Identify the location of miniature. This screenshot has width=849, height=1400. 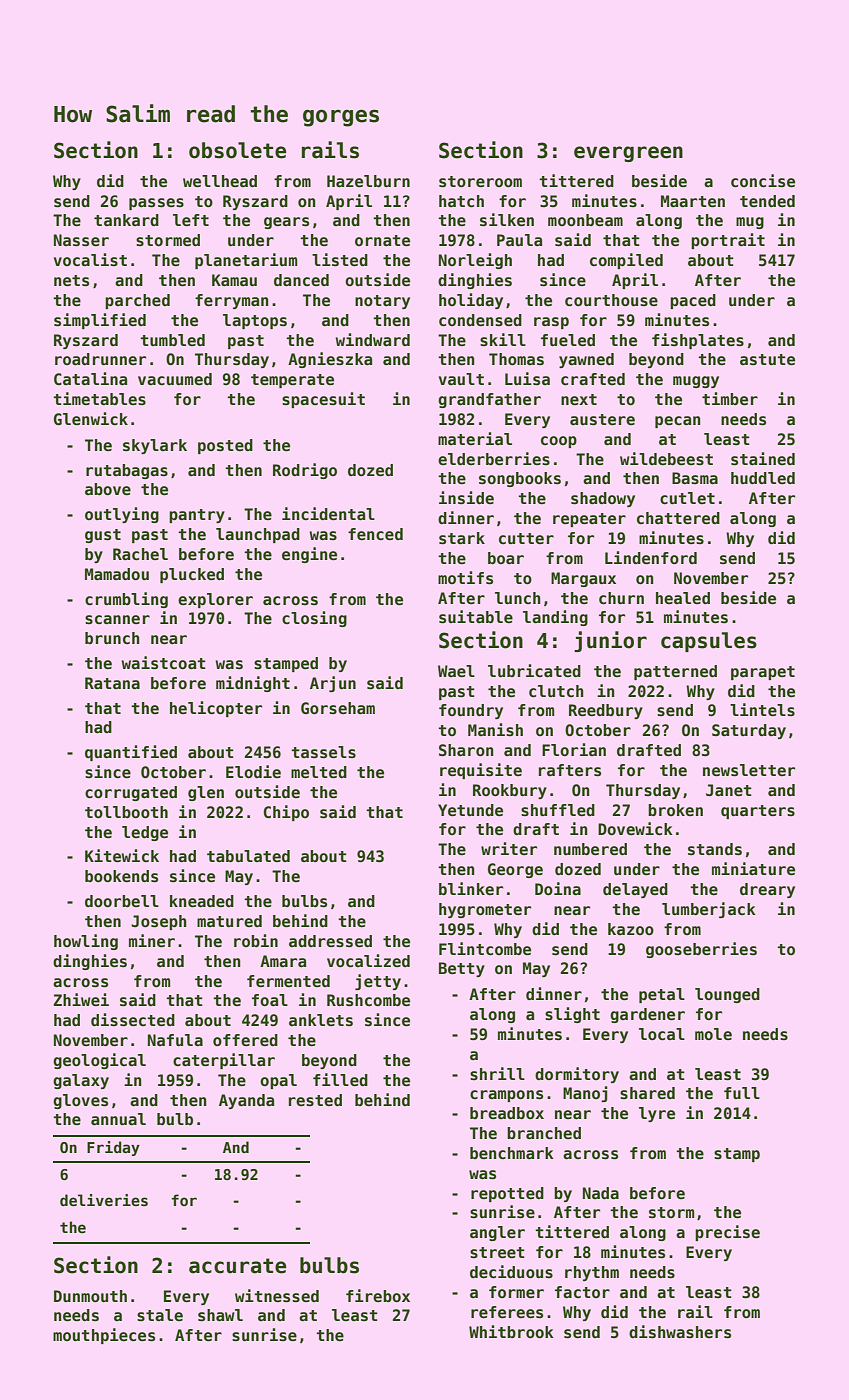
(753, 868).
